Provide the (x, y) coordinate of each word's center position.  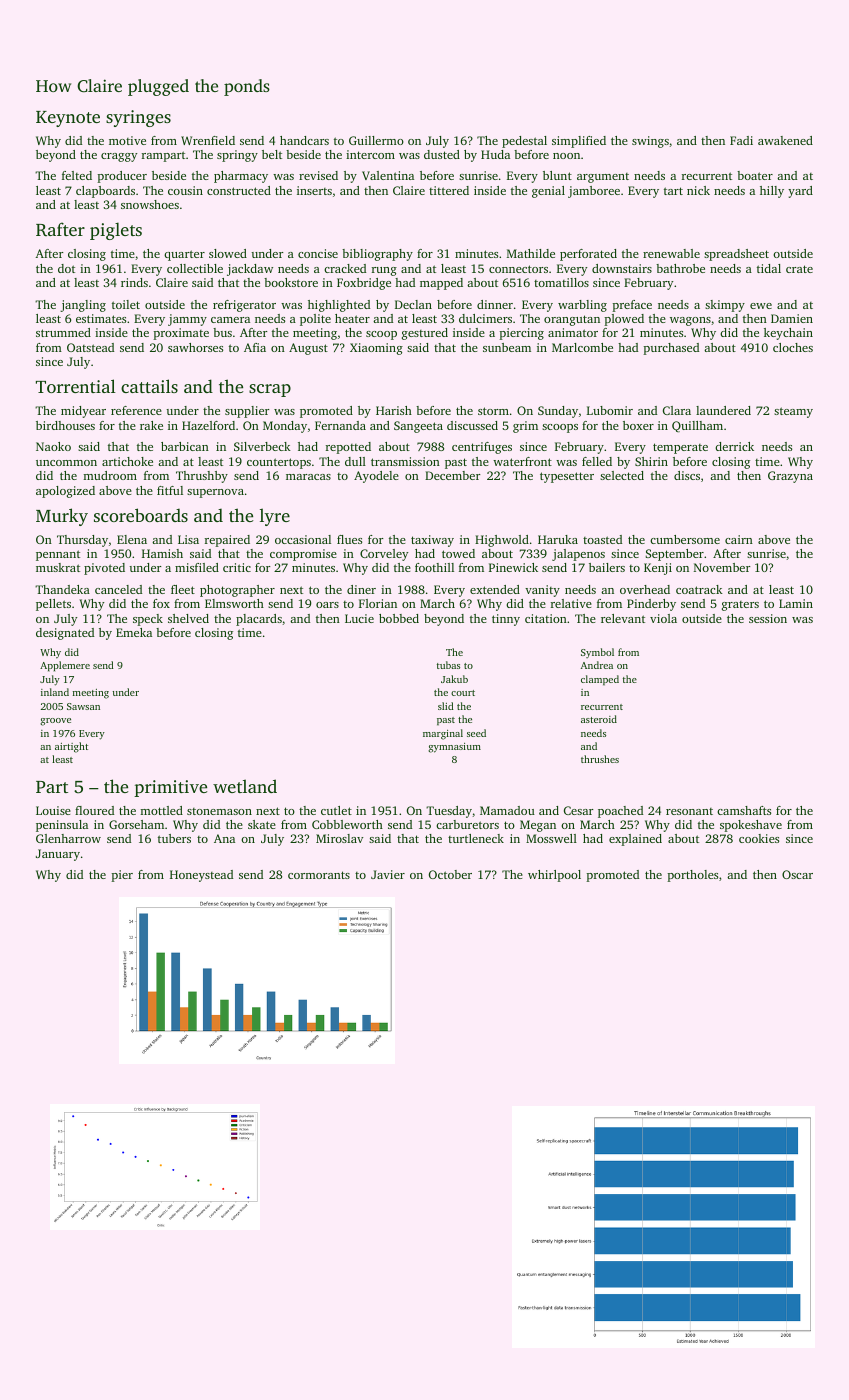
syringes (138, 118)
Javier (388, 874)
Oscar (797, 874)
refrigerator (244, 306)
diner (361, 589)
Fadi (741, 140)
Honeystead (201, 876)
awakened (785, 140)
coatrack (699, 589)
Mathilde (531, 253)
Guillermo (376, 140)
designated (65, 634)
